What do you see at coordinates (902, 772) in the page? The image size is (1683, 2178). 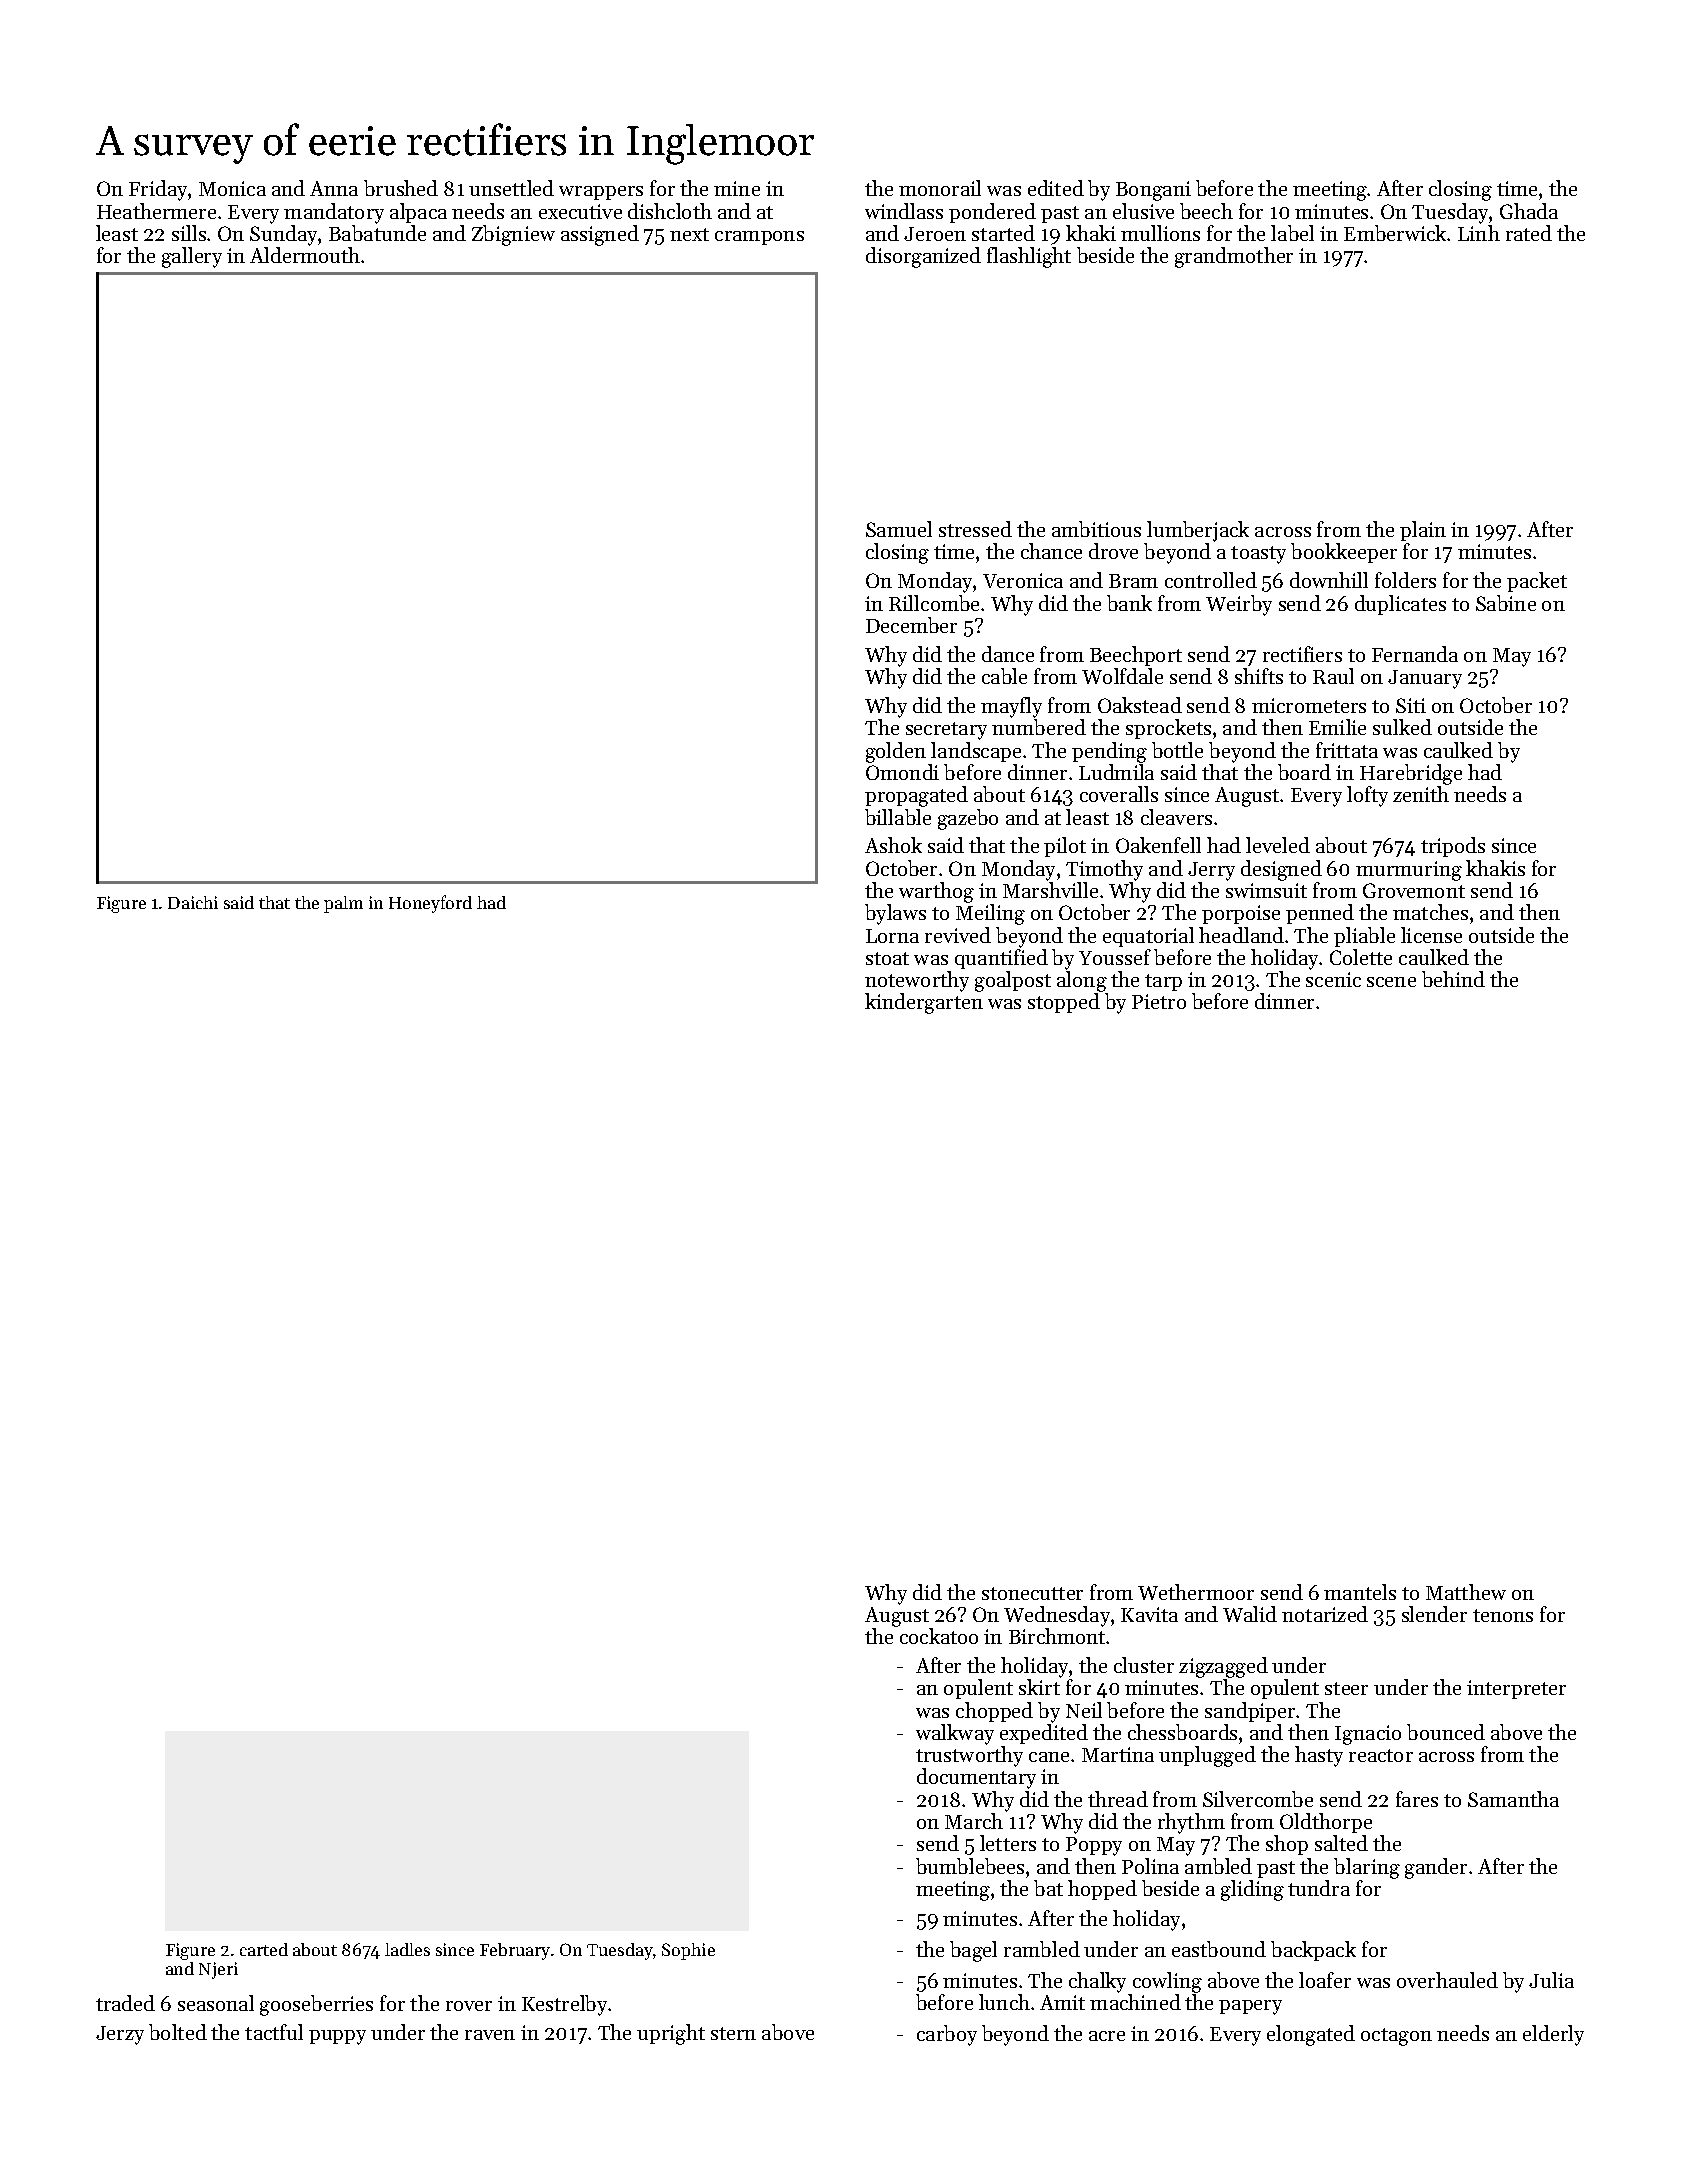 I see `Omondi` at bounding box center [902, 772].
